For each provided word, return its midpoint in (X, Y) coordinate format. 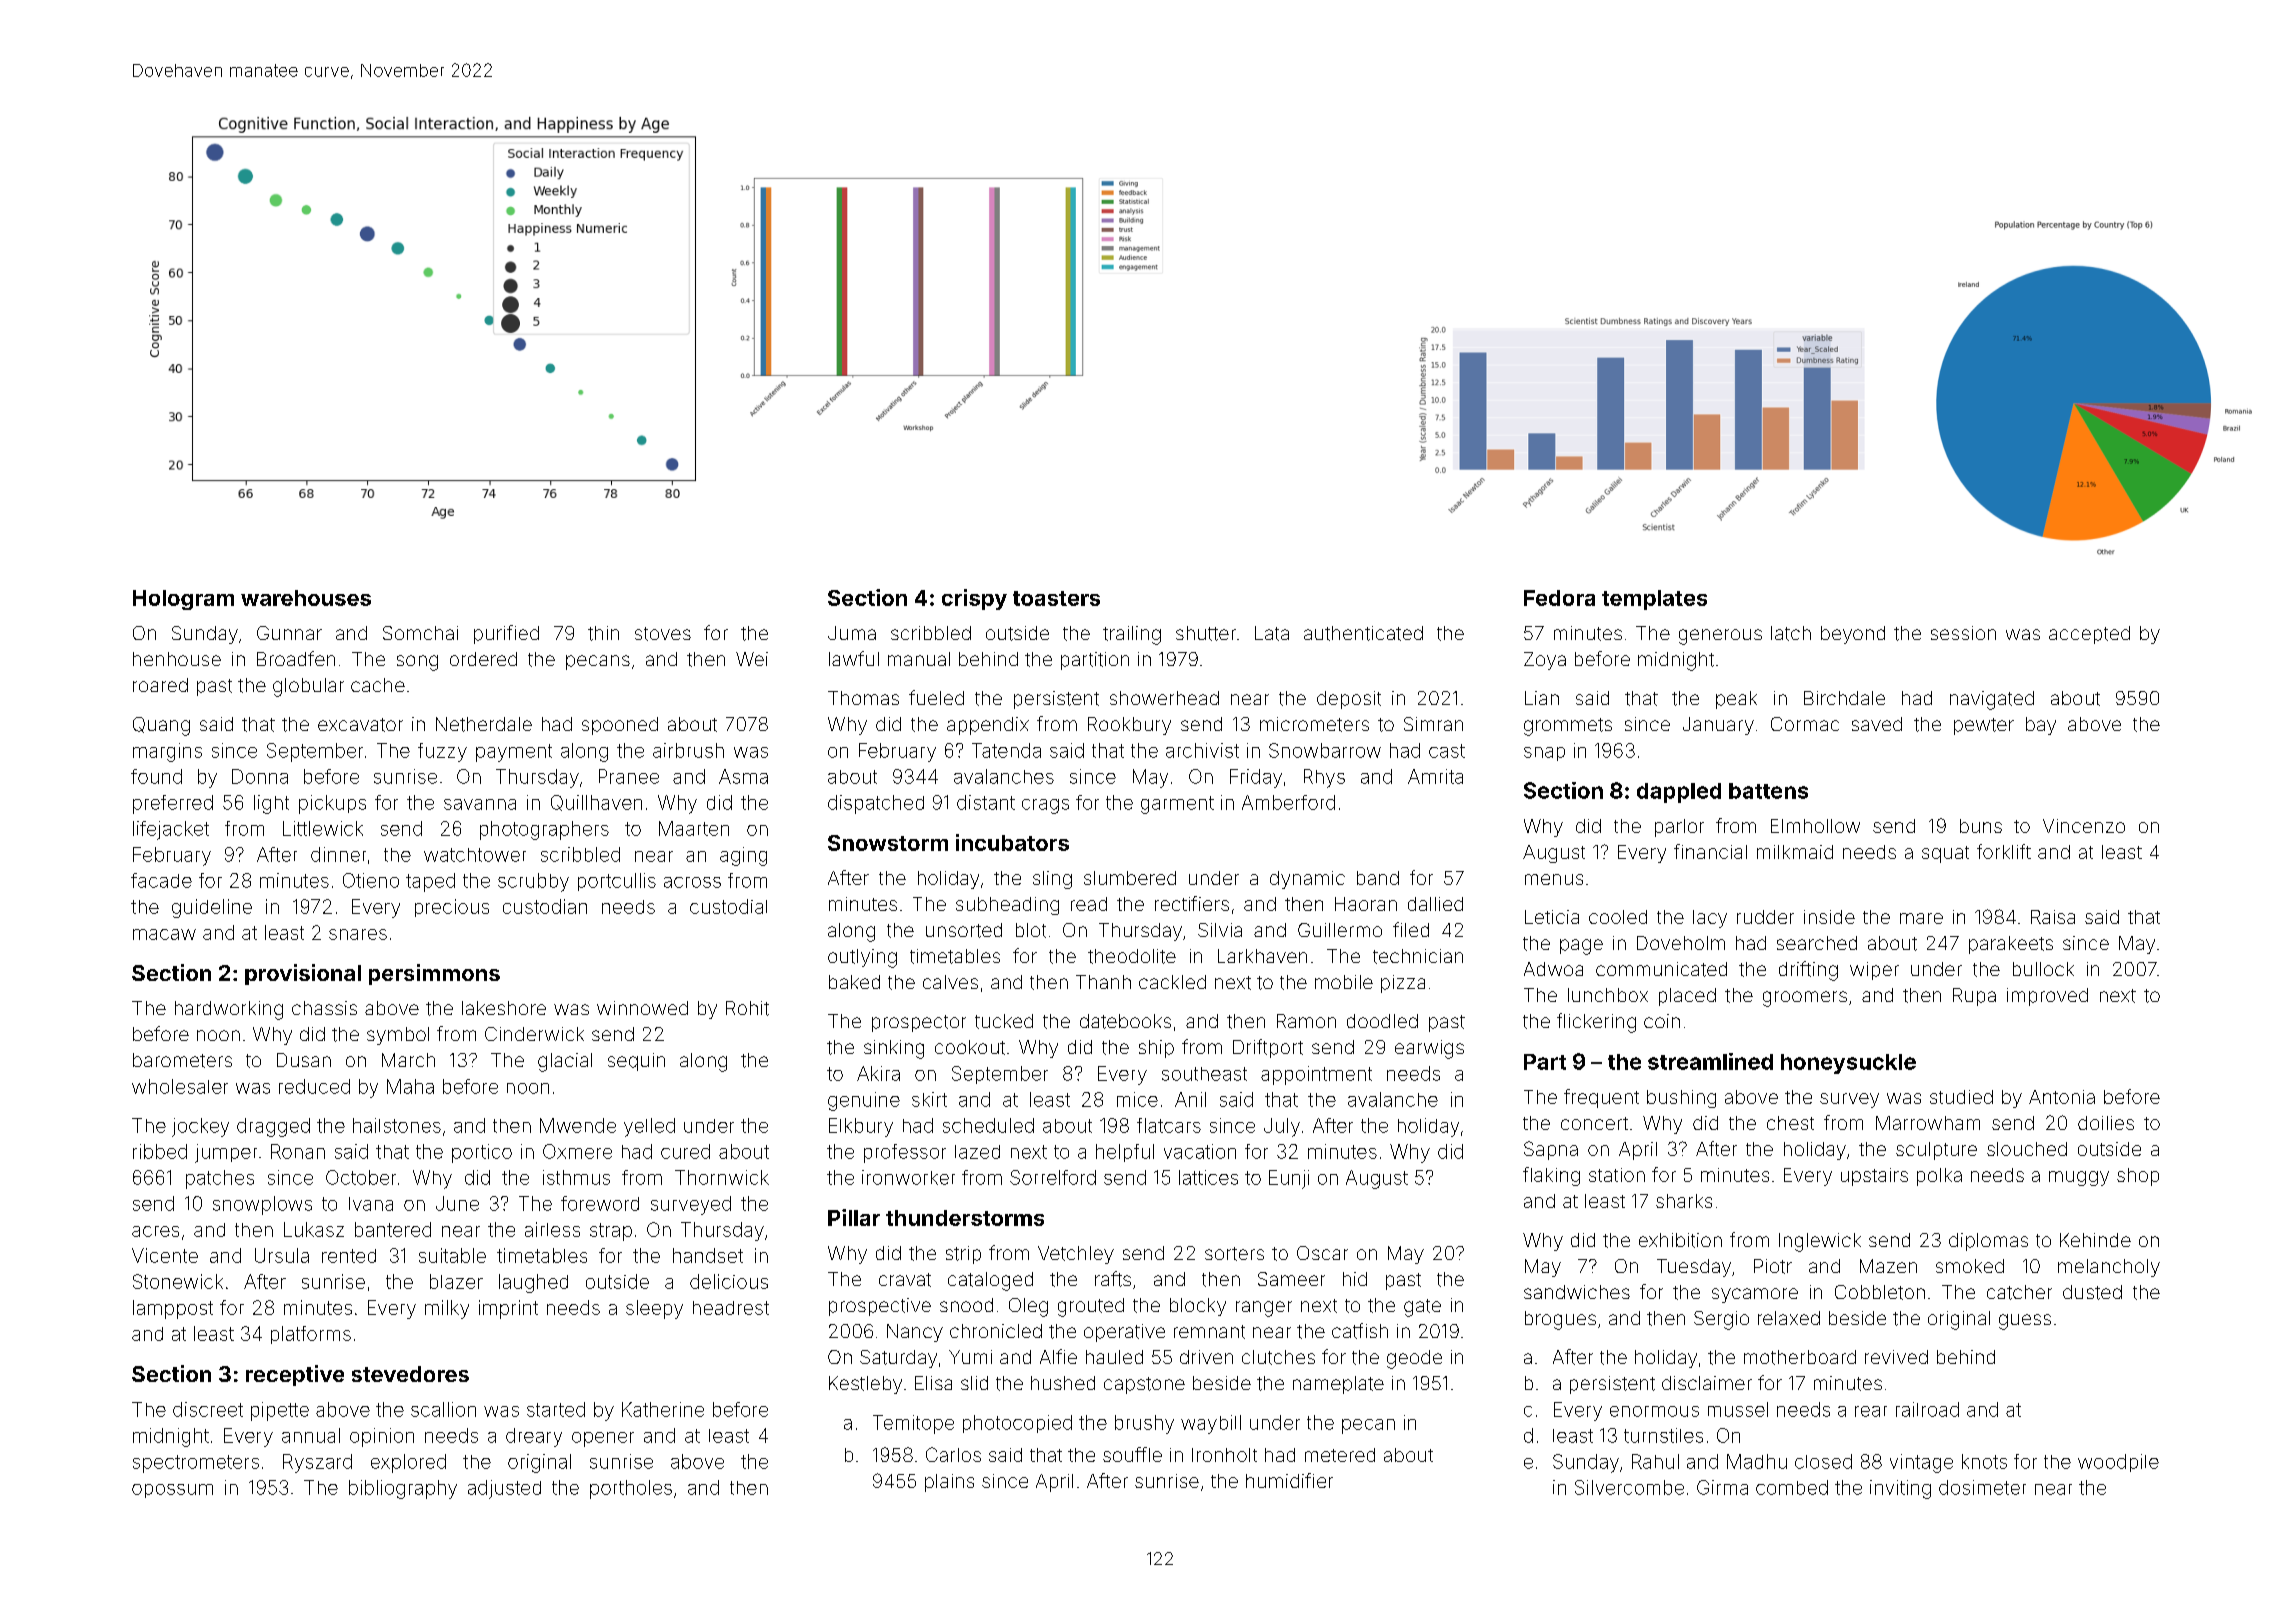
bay (2041, 726)
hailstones (397, 1125)
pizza (1403, 984)
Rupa (1974, 997)
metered (1340, 1455)
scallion (443, 1409)
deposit (1349, 700)
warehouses (306, 598)
